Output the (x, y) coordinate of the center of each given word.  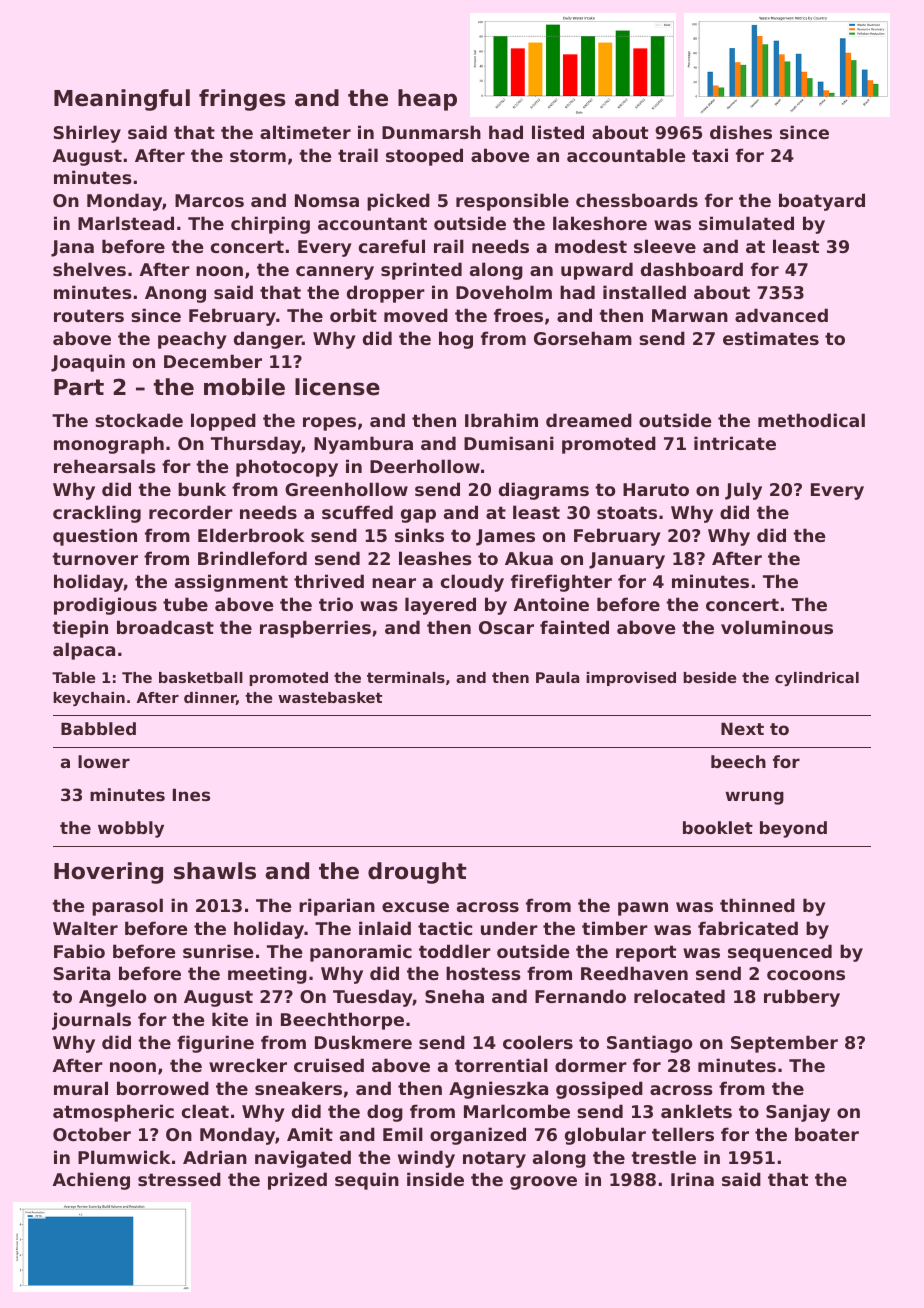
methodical (811, 420)
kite (230, 1019)
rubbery (802, 998)
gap (418, 516)
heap (427, 100)
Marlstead (126, 223)
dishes (741, 132)
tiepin (80, 629)
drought (417, 873)
